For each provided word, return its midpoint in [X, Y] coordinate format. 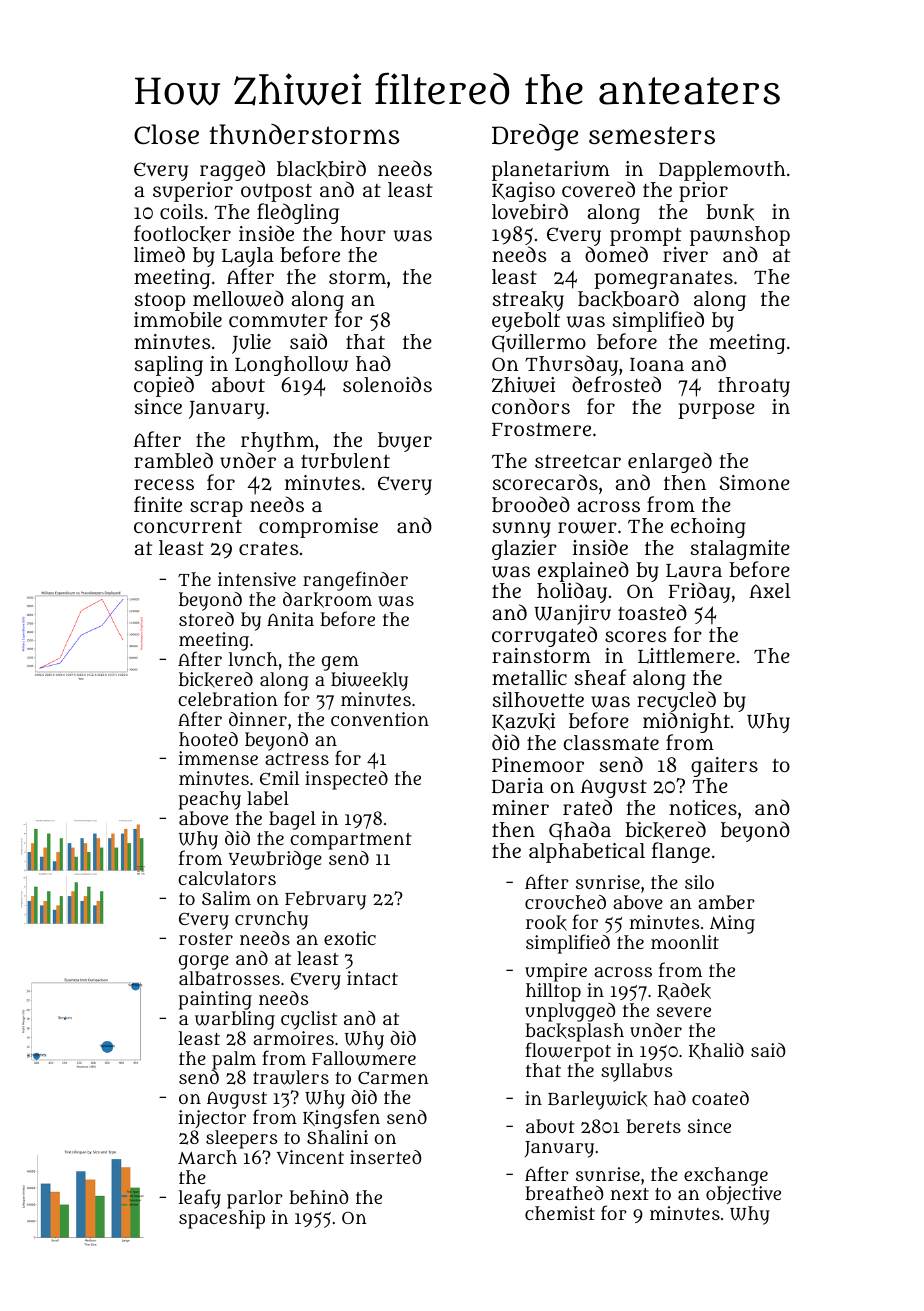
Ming [732, 924]
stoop [160, 302]
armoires [293, 1038]
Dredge [535, 137]
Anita [290, 619]
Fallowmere [364, 1058]
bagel [292, 820]
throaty [754, 387]
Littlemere [686, 656]
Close [166, 134]
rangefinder [355, 581]
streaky [528, 301]
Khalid [716, 1051]
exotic [350, 938]
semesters [652, 135]
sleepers [241, 1139]
